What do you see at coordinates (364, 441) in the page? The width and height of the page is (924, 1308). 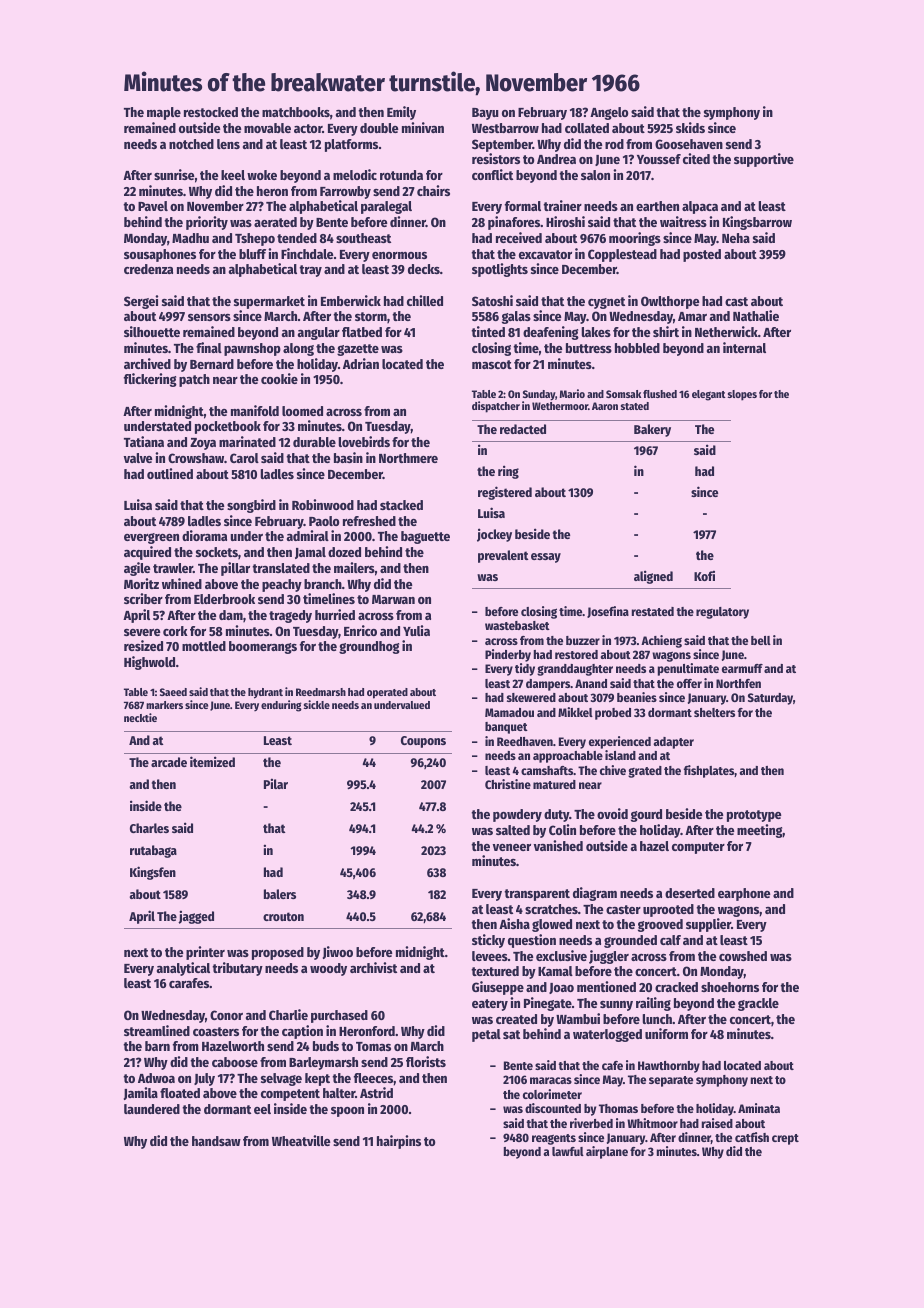 I see `lovebirds` at bounding box center [364, 441].
